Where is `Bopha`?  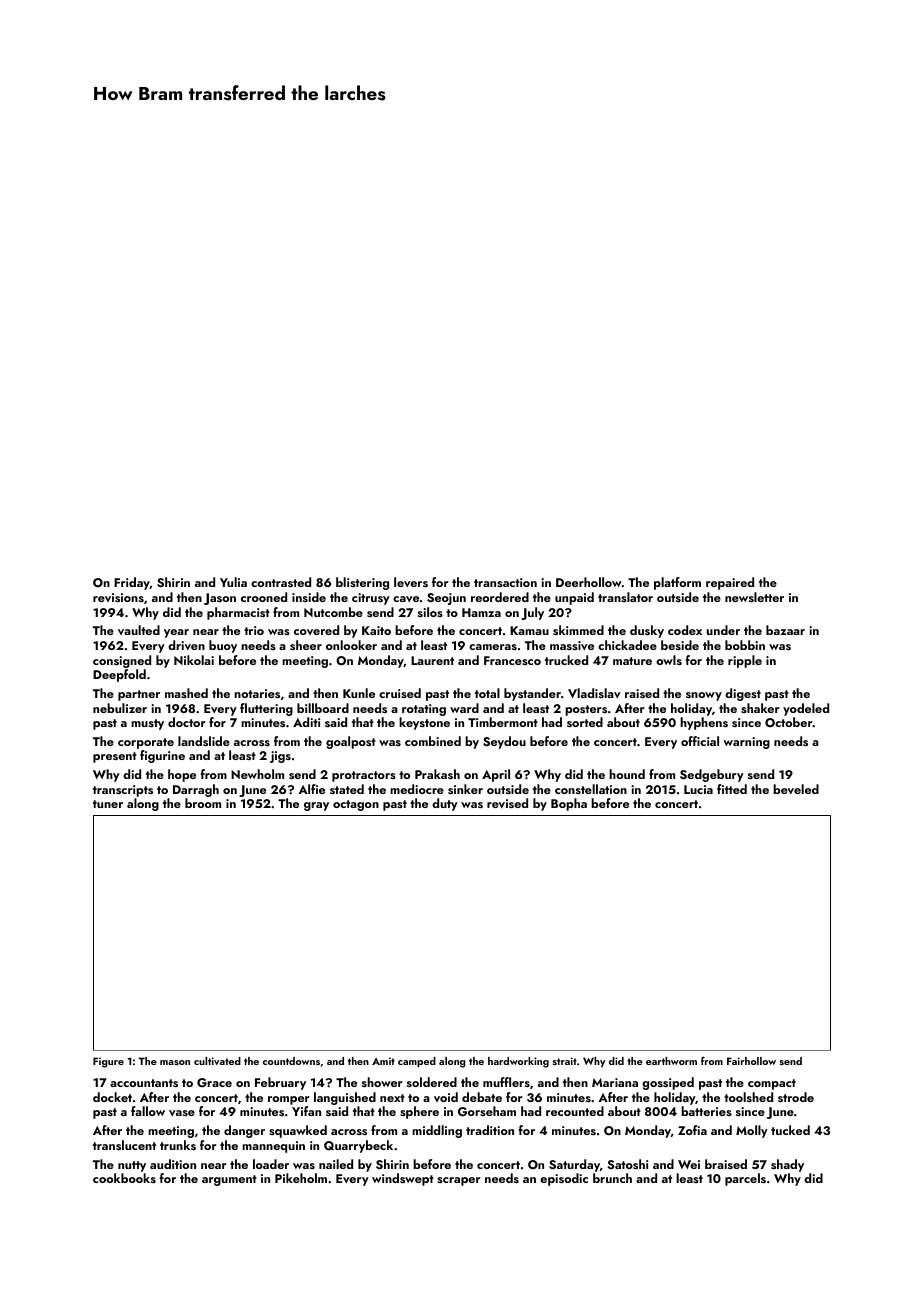
Bopha is located at coordinates (569, 804).
